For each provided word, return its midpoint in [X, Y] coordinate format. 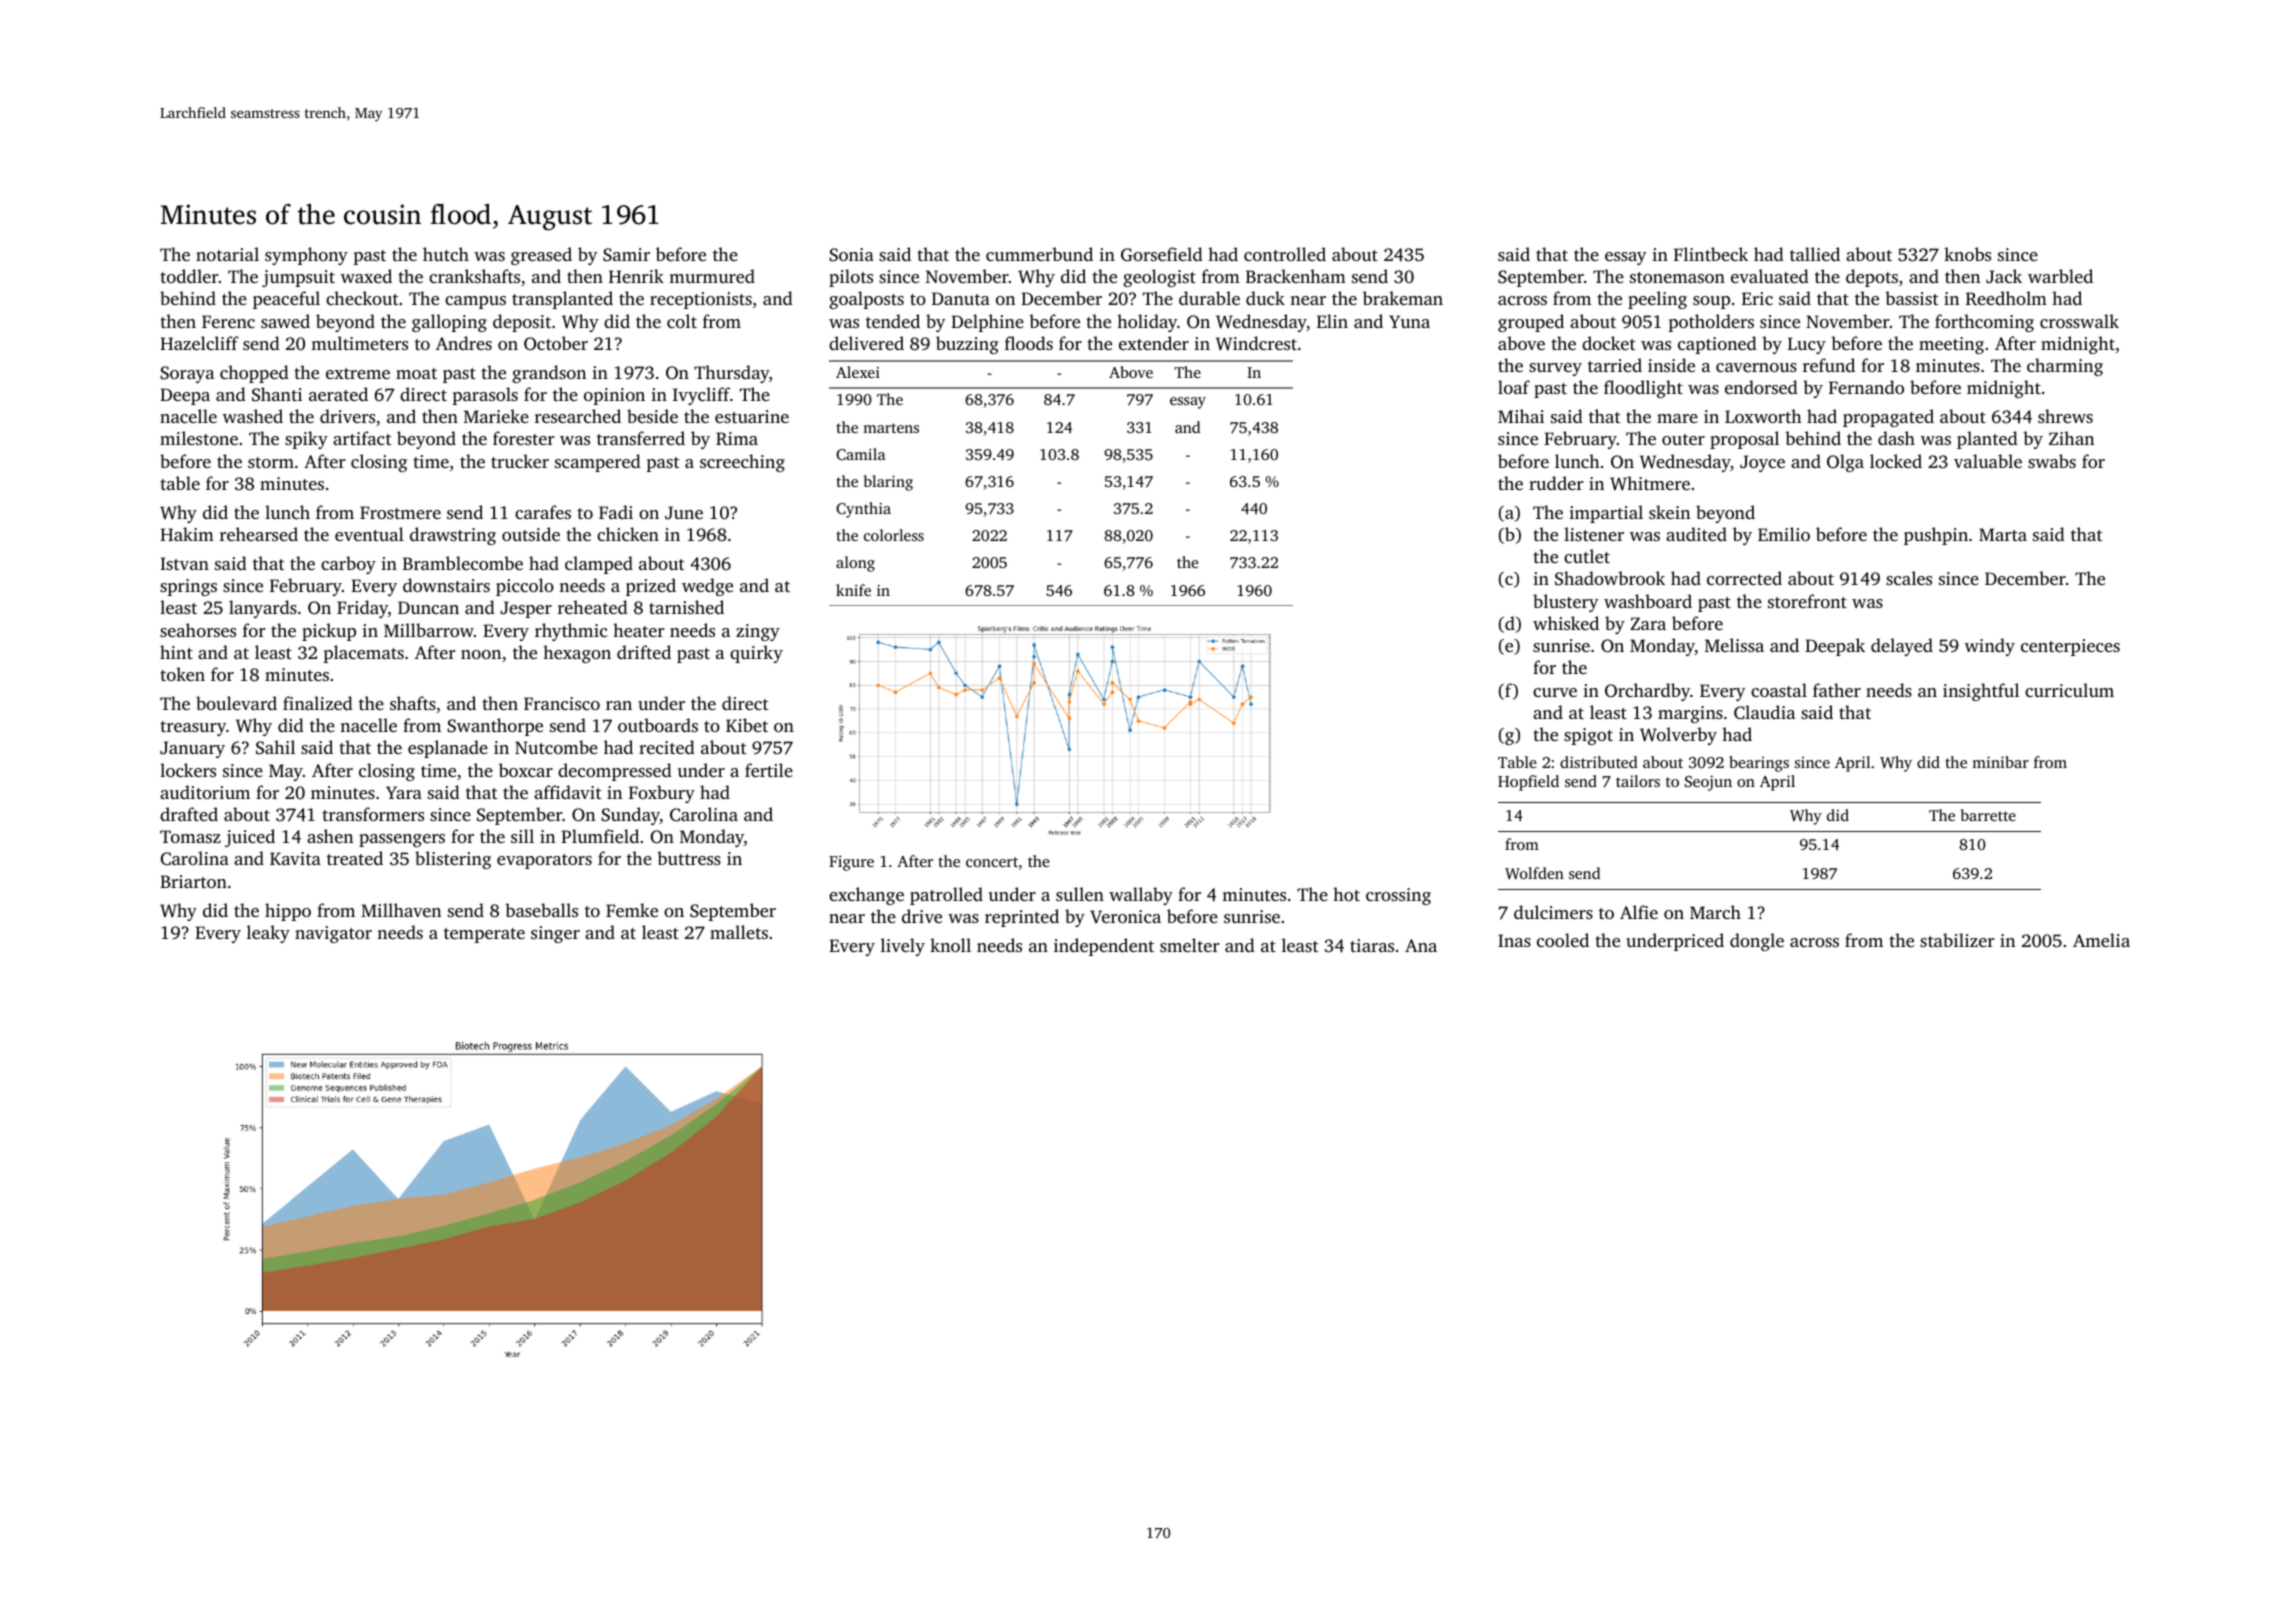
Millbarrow [429, 630]
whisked [1566, 623]
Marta [2003, 534]
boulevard [236, 703]
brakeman [1403, 298]
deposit [522, 323]
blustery [1565, 603]
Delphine [987, 323]
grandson [549, 374]
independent [1104, 947]
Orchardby [1647, 692]
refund [1829, 365]
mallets [739, 932]
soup [1711, 302]
